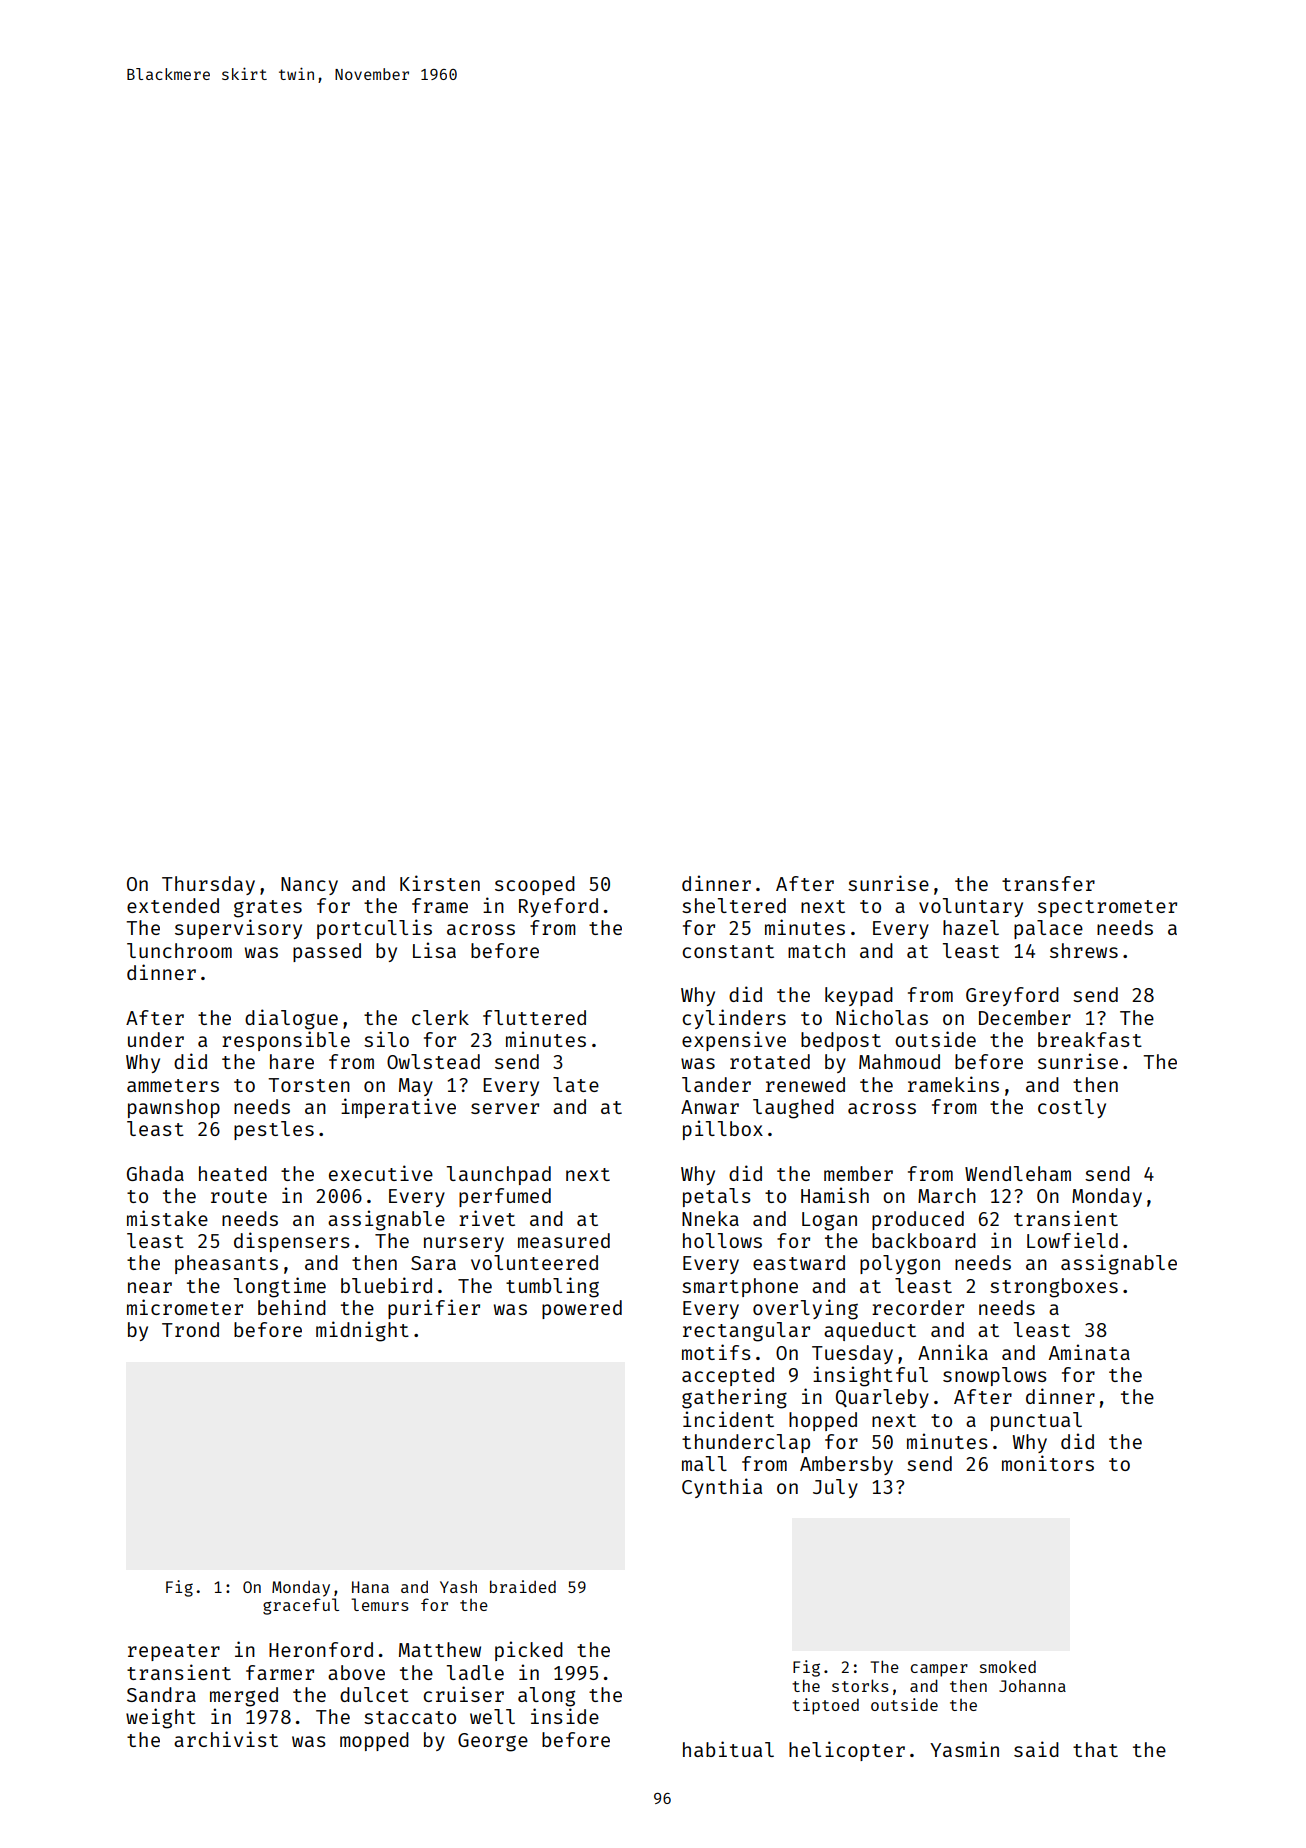 Image resolution: width=1306 pixels, height=1848 pixels. I want to click on that, so click(1095, 1749).
